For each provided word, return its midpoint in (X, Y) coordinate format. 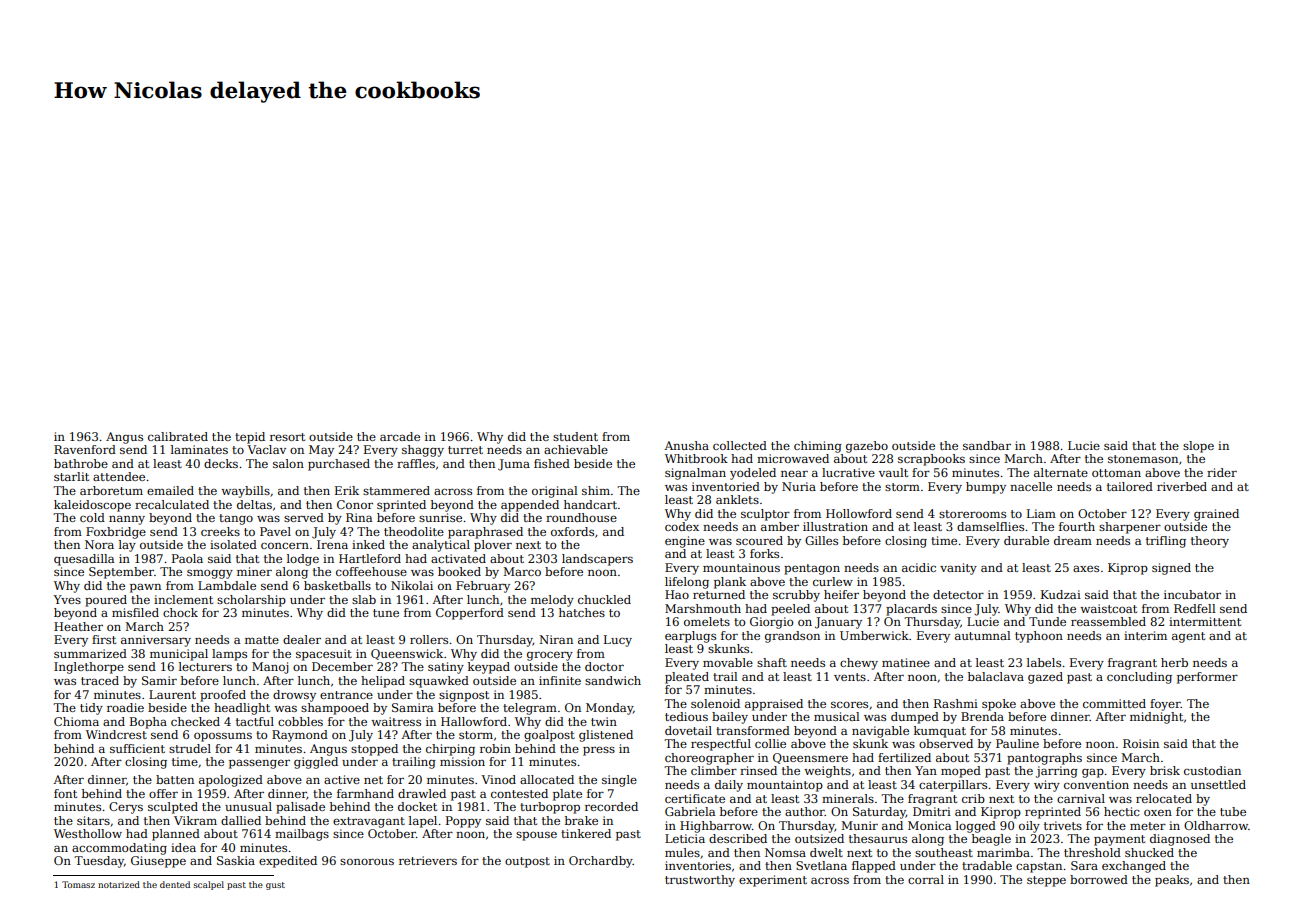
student (575, 436)
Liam (1041, 513)
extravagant (369, 822)
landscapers (597, 560)
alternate (1061, 472)
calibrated (178, 436)
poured (106, 601)
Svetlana (821, 865)
